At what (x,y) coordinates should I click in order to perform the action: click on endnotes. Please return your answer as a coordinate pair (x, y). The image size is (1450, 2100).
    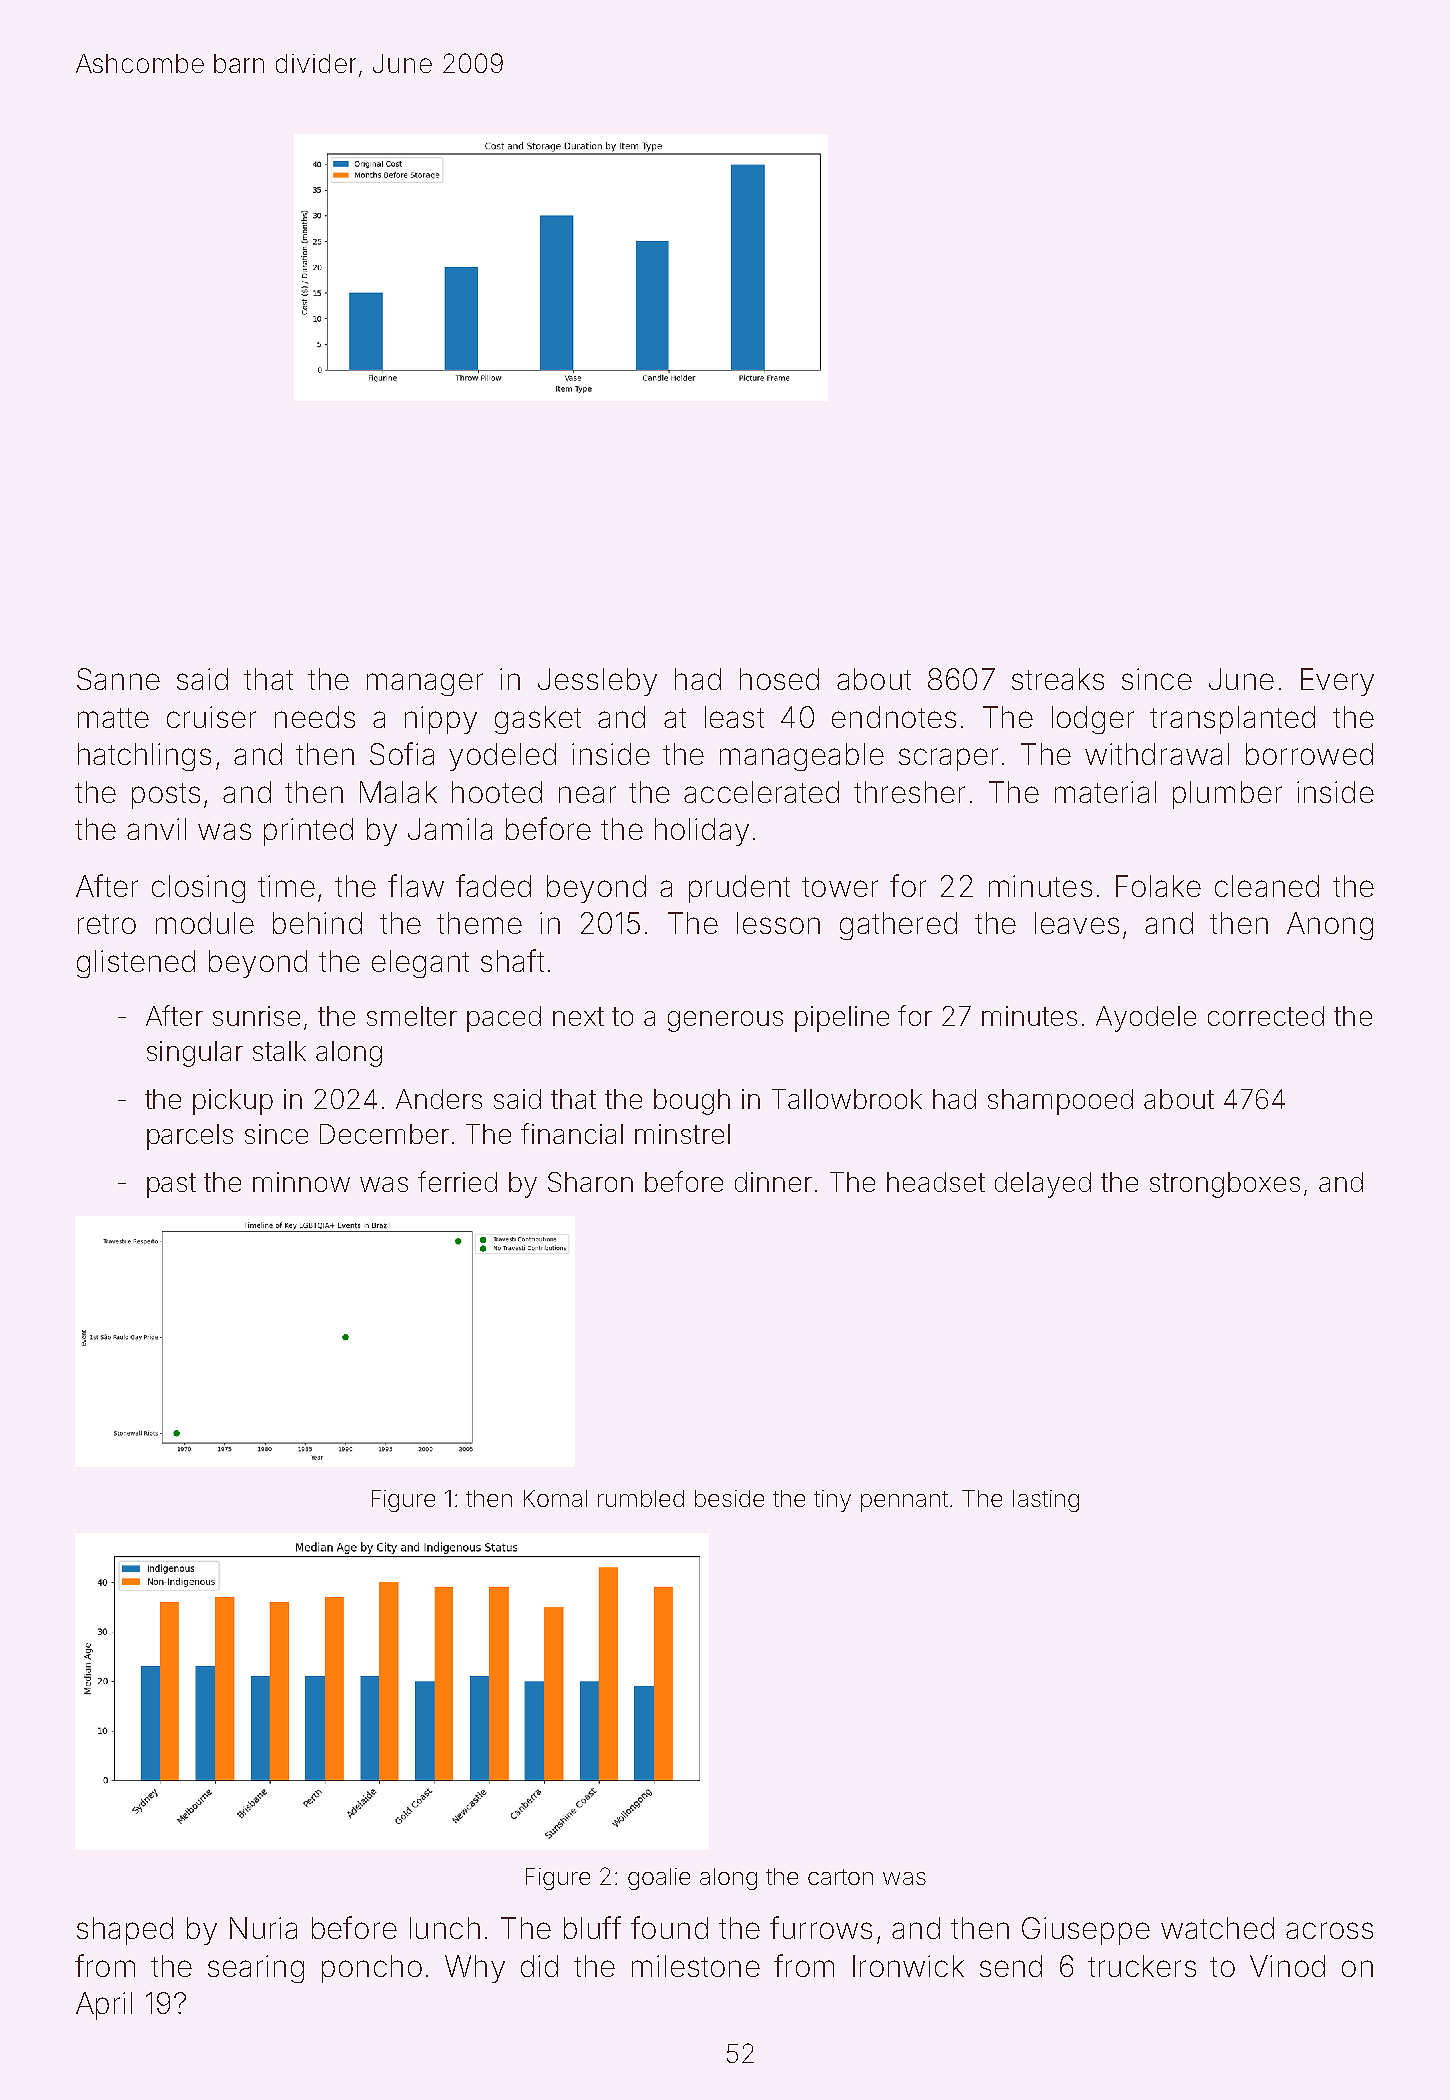
    Looking at the image, I should click on (894, 717).
